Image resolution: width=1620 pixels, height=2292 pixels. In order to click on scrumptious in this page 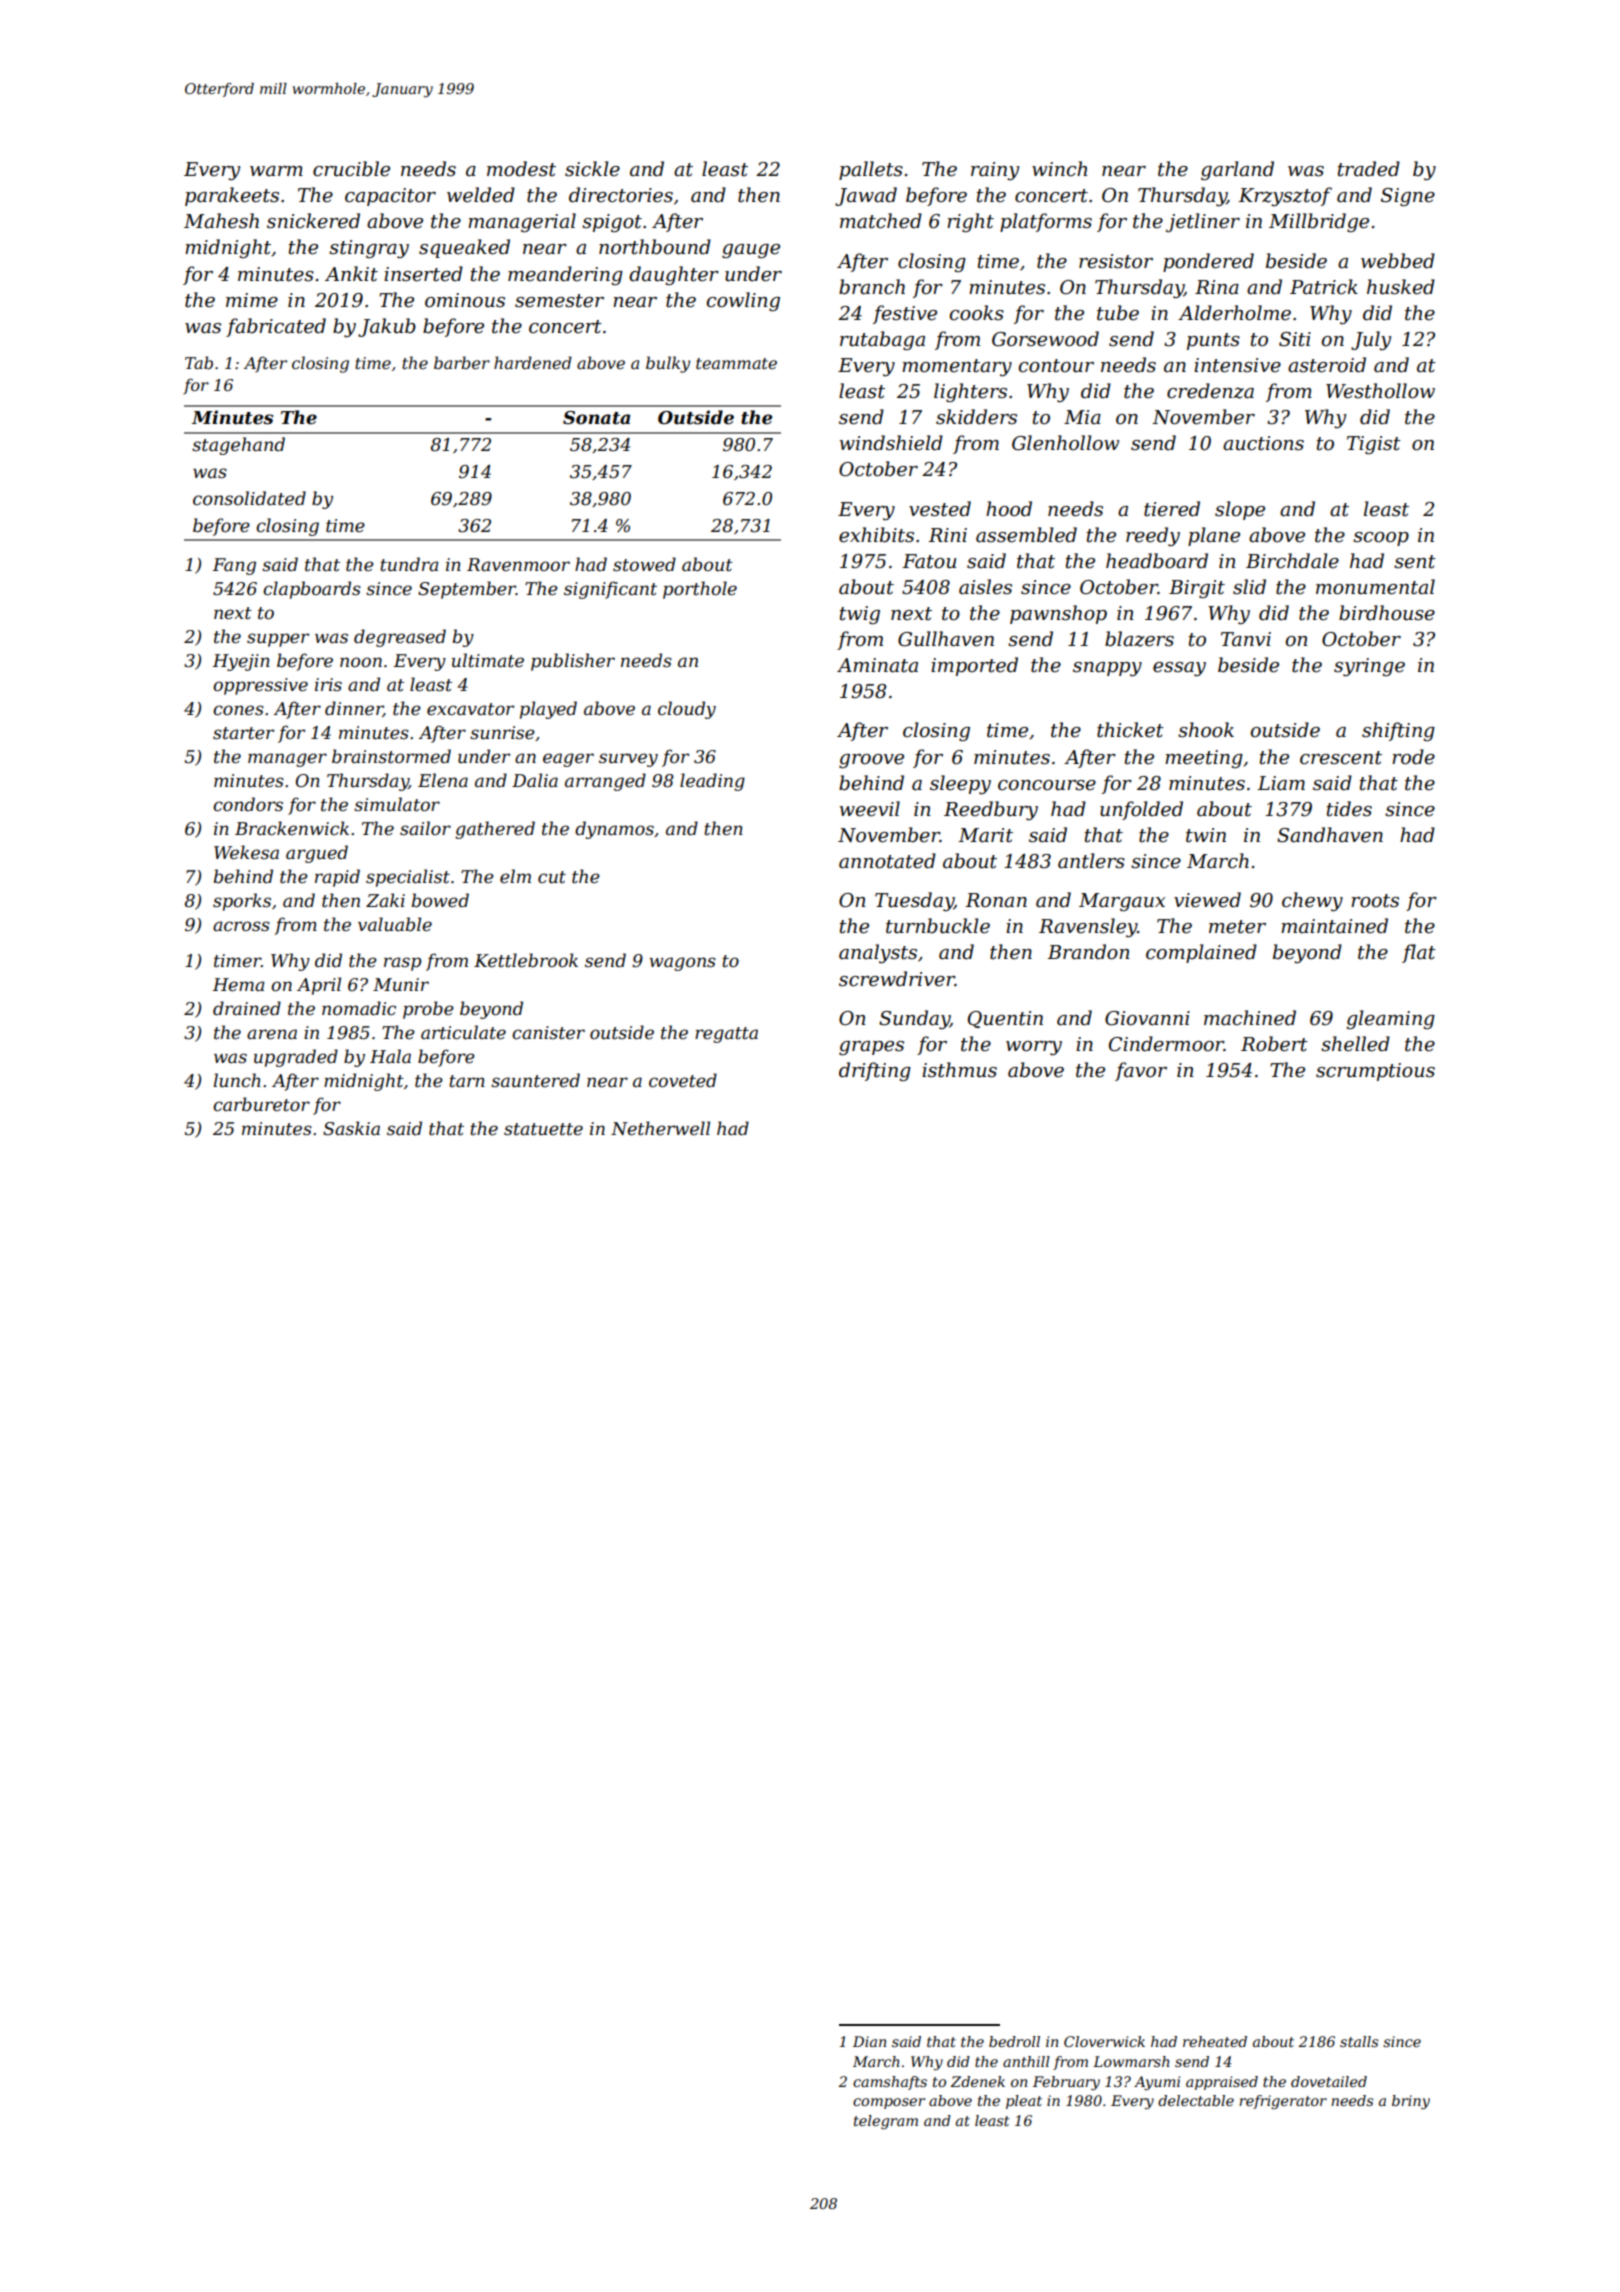, I will do `click(1375, 1072)`.
